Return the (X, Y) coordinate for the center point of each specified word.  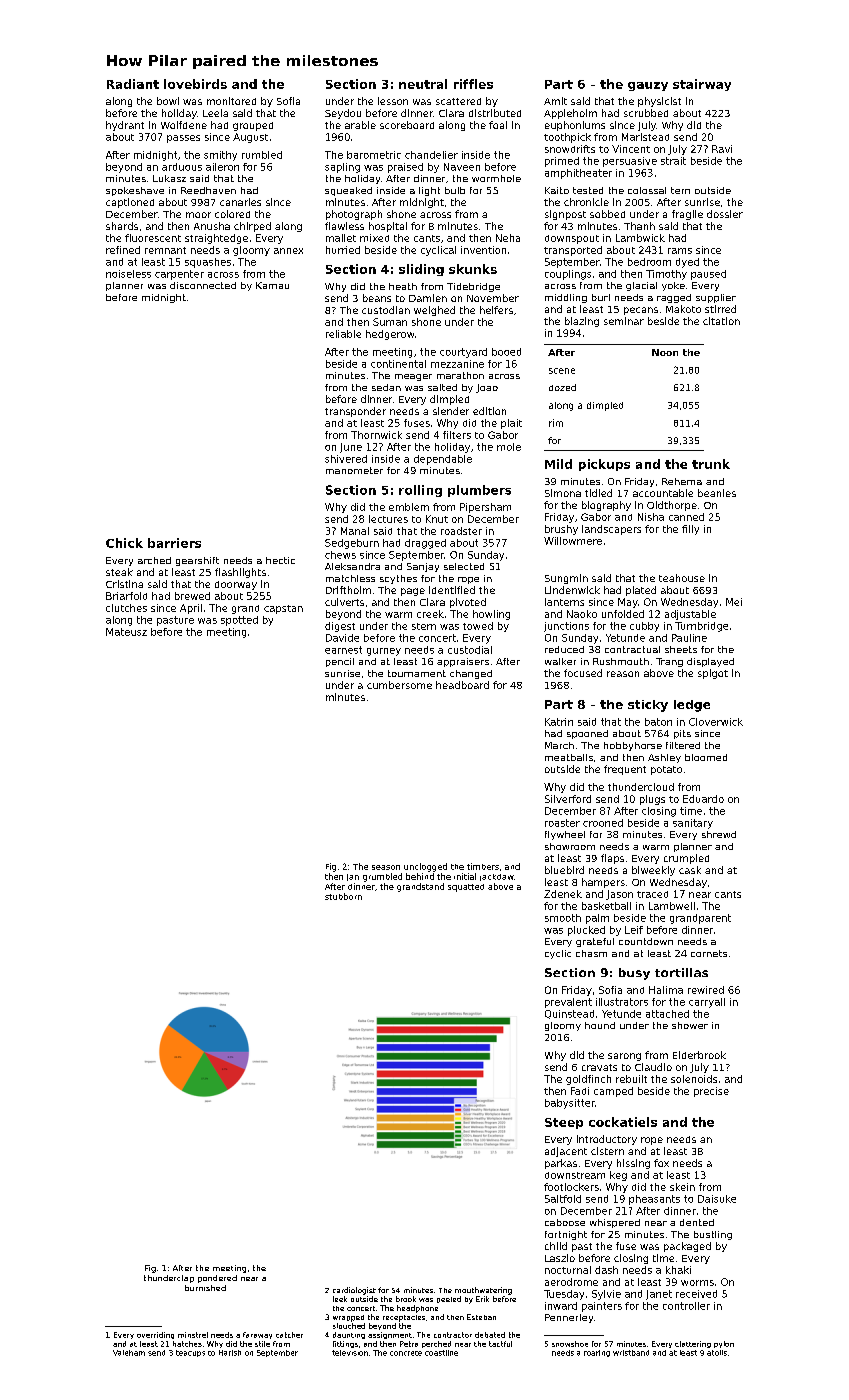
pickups (604, 465)
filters (457, 435)
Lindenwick (572, 590)
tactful (500, 1344)
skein (682, 1187)
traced (652, 894)
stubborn (343, 896)
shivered (346, 459)
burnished (205, 1288)
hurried (343, 250)
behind (420, 876)
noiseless (128, 274)
